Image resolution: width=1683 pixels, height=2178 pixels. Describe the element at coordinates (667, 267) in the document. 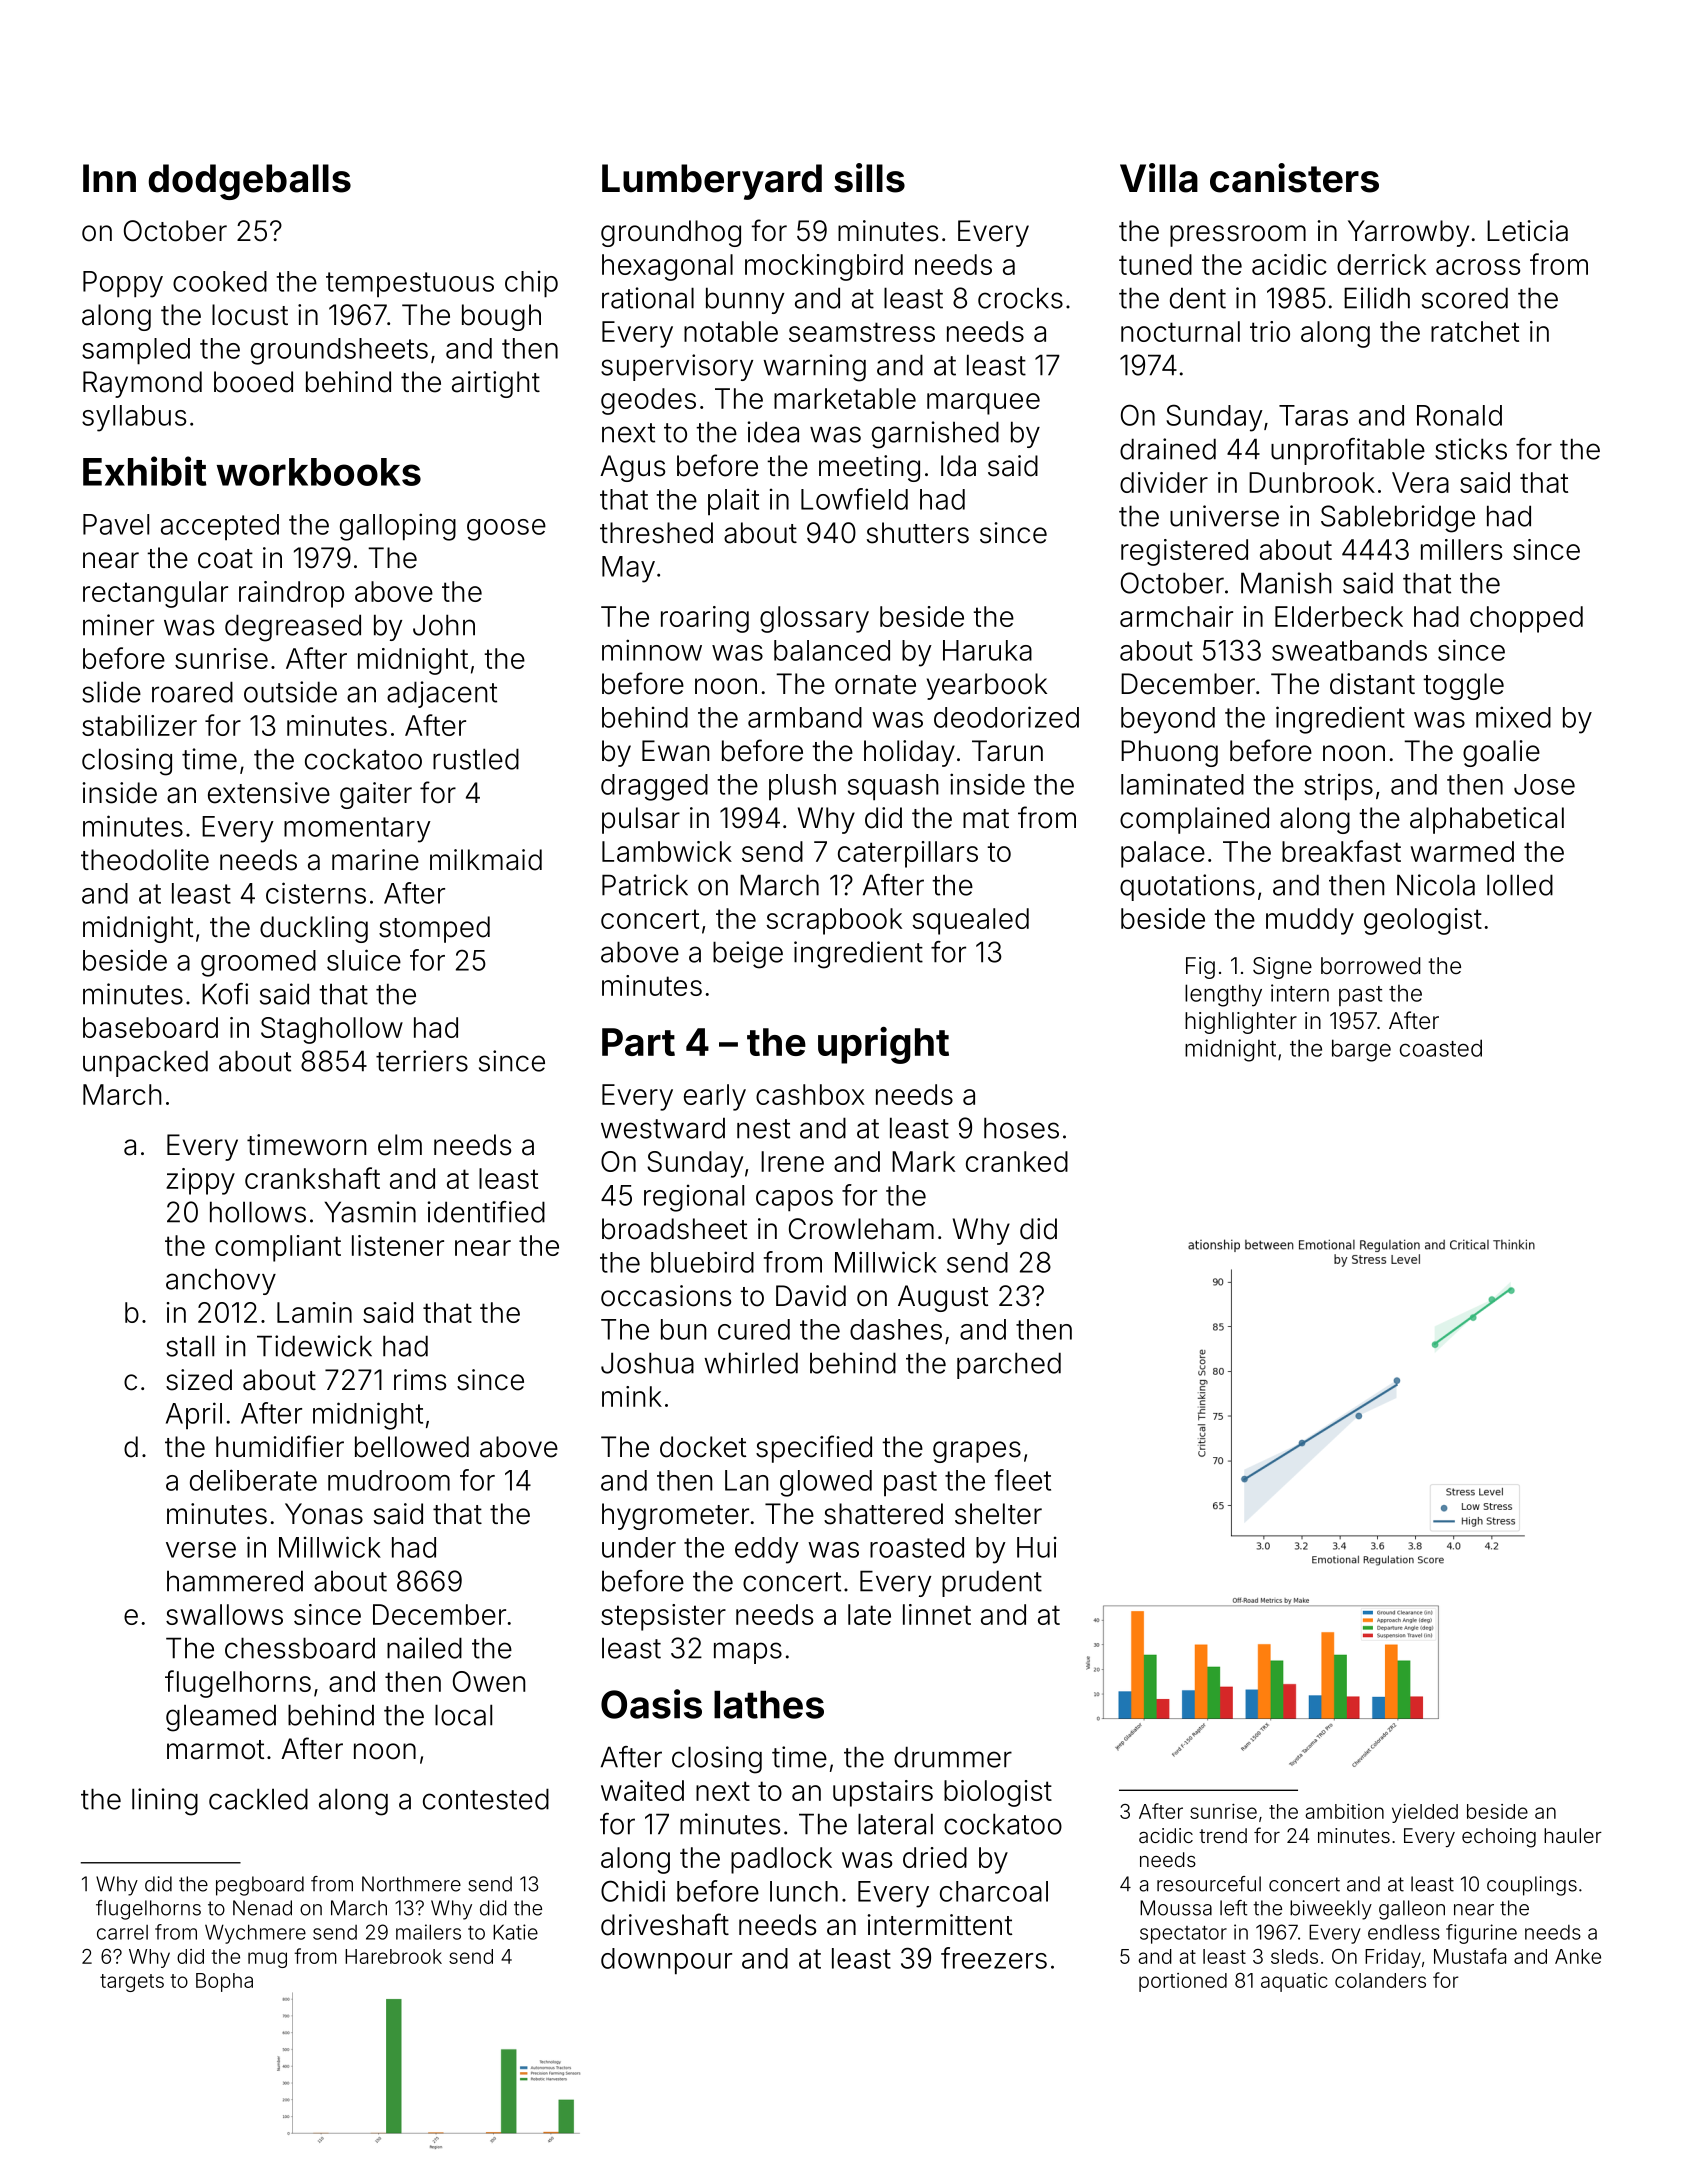

I see `hexagonal` at that location.
